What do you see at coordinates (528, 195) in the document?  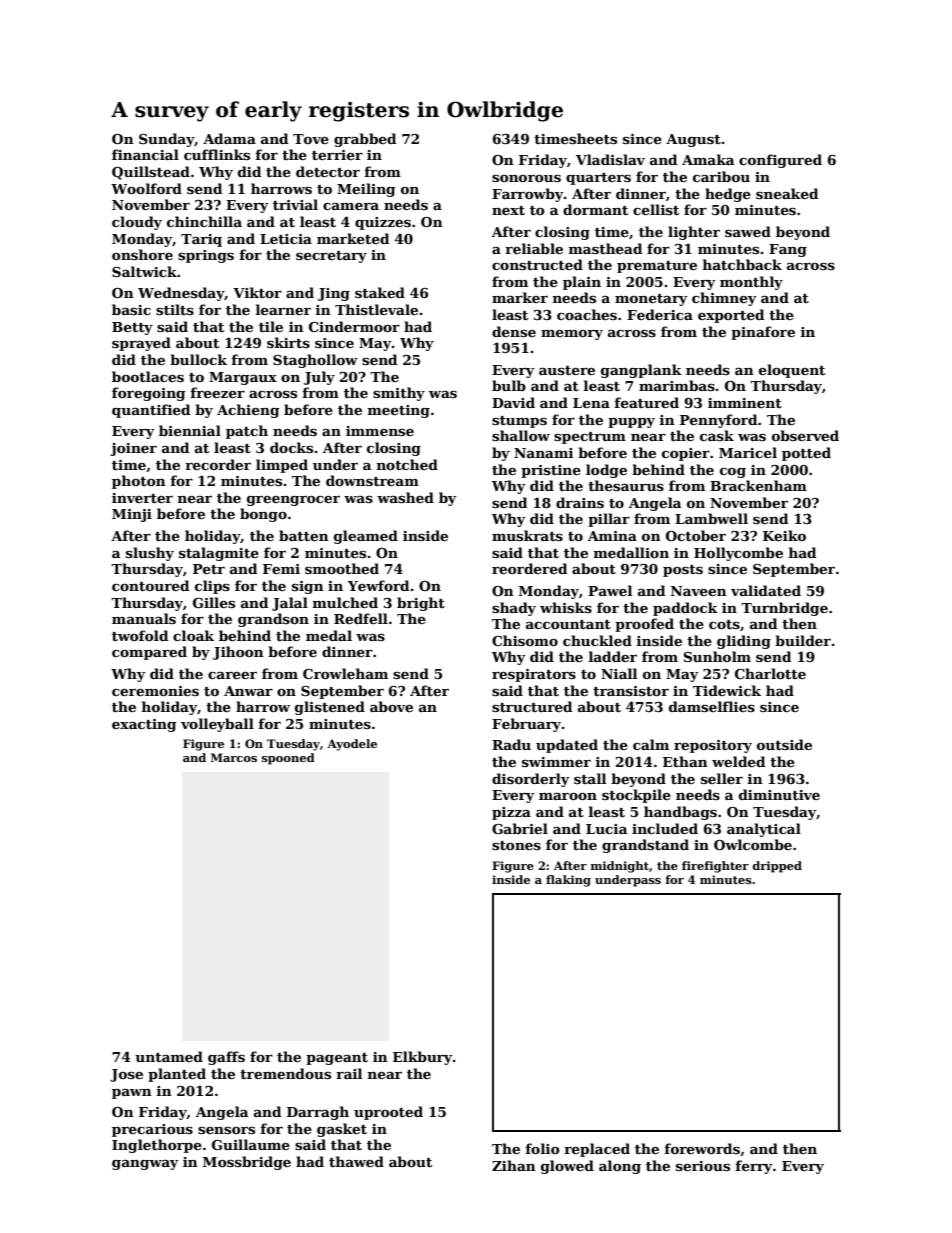 I see `Farrowby` at bounding box center [528, 195].
